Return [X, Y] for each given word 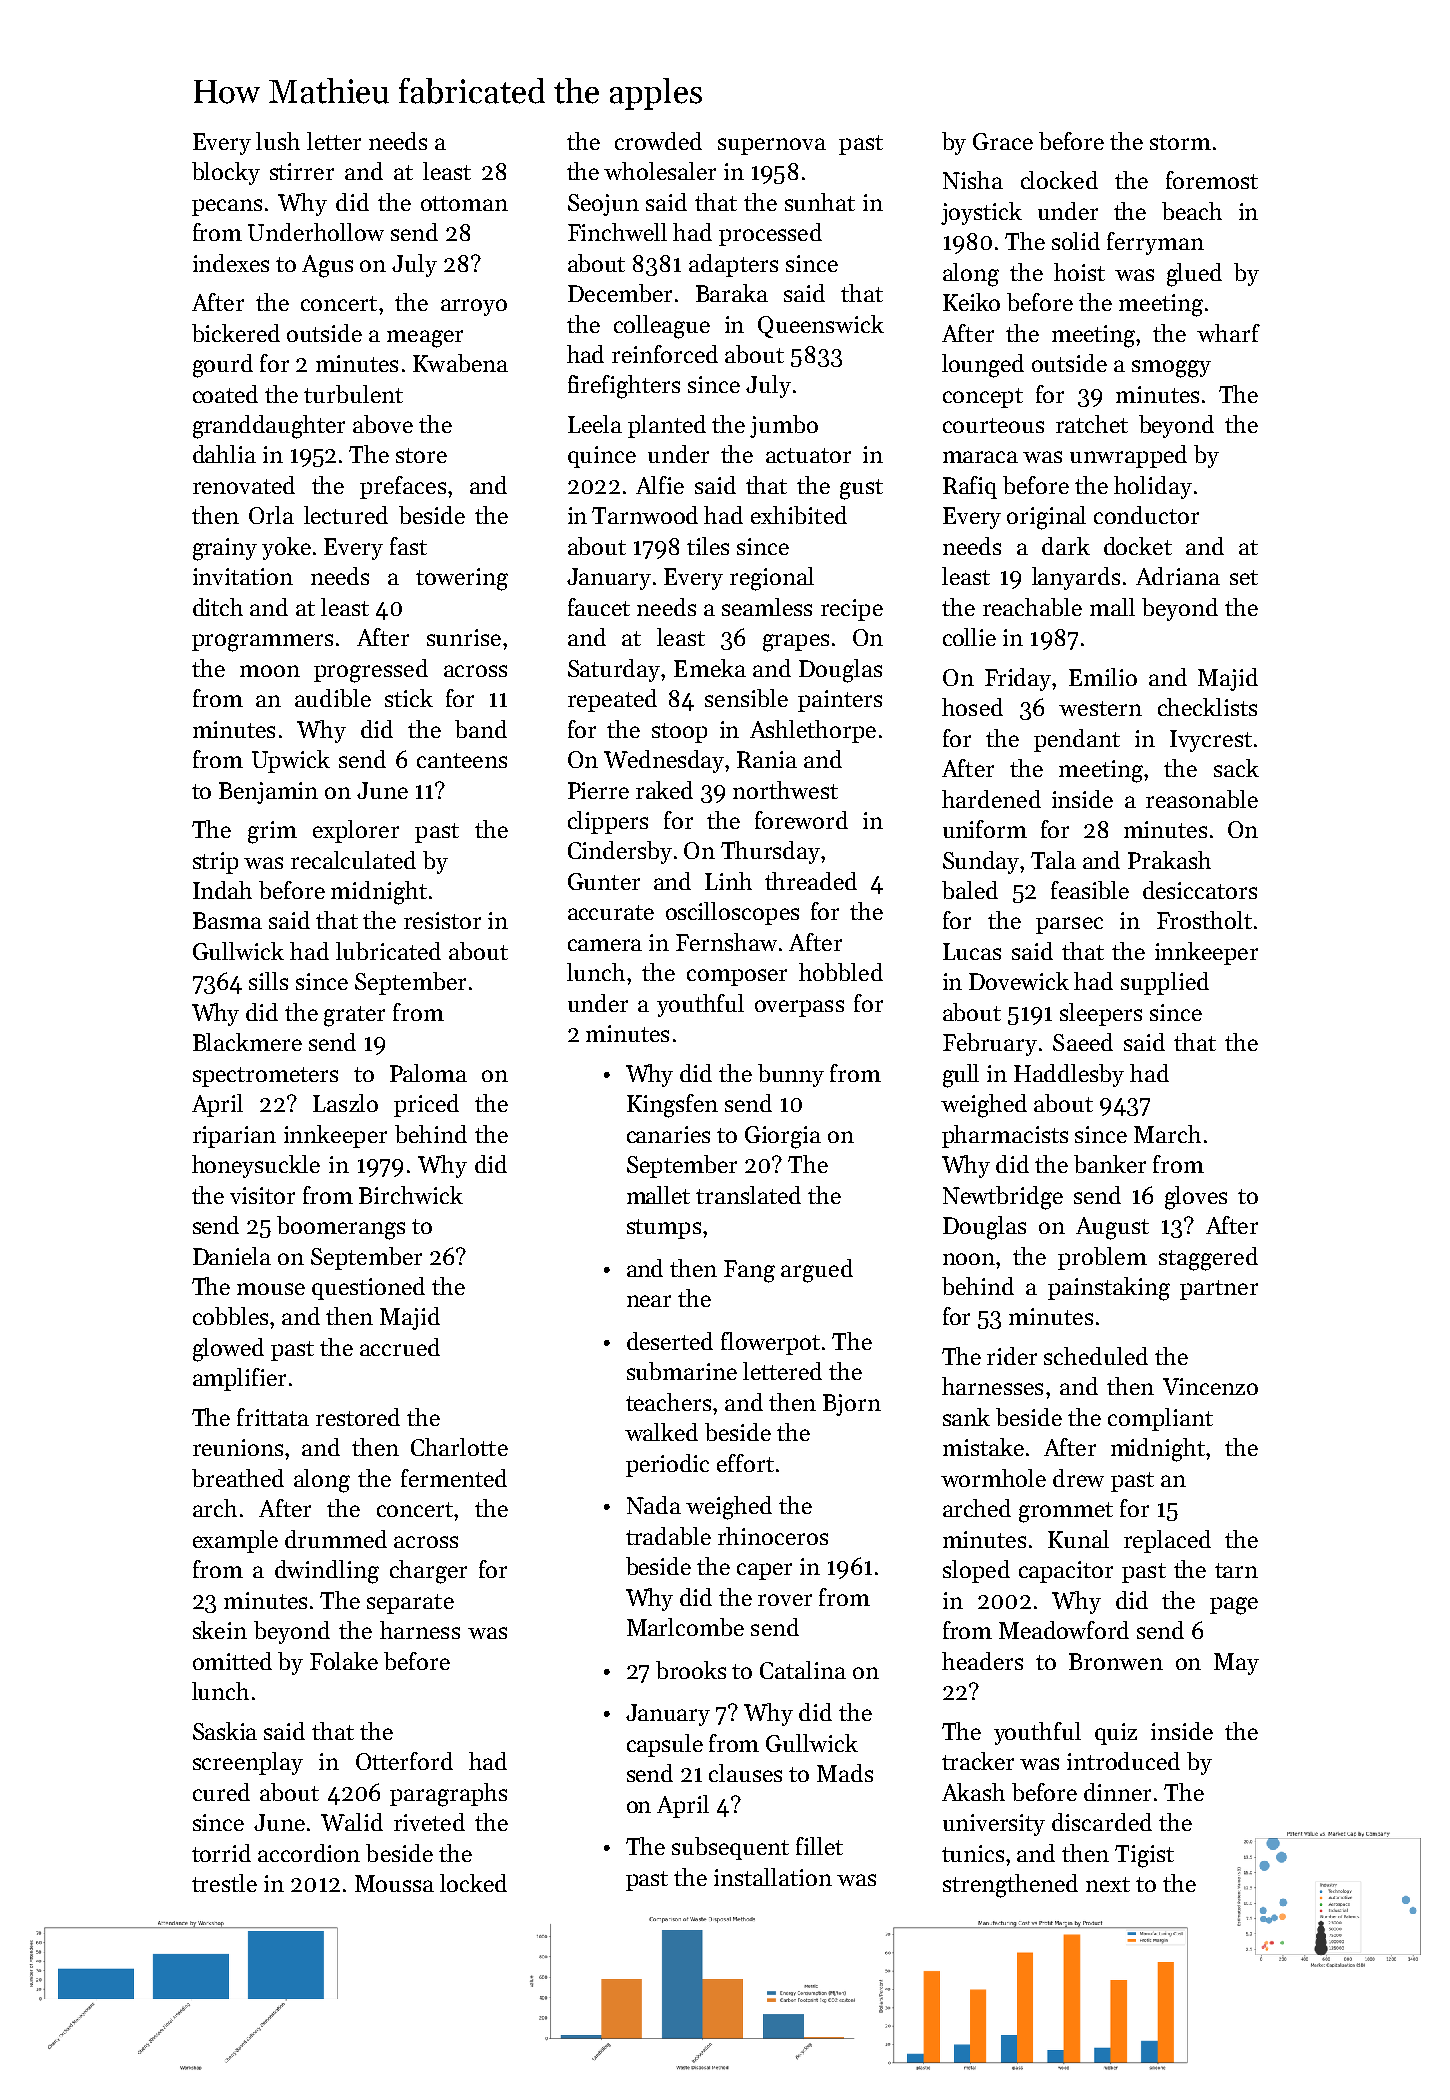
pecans [227, 207]
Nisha [973, 180]
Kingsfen [672, 1106]
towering [462, 579]
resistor [442, 920]
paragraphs [448, 1795]
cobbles [230, 1316]
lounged [983, 366]
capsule [665, 1745]
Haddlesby [1069, 1075]
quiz [1116, 1734]
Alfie [660, 485]
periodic [667, 1465]
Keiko [971, 302]
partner [1219, 1290]
